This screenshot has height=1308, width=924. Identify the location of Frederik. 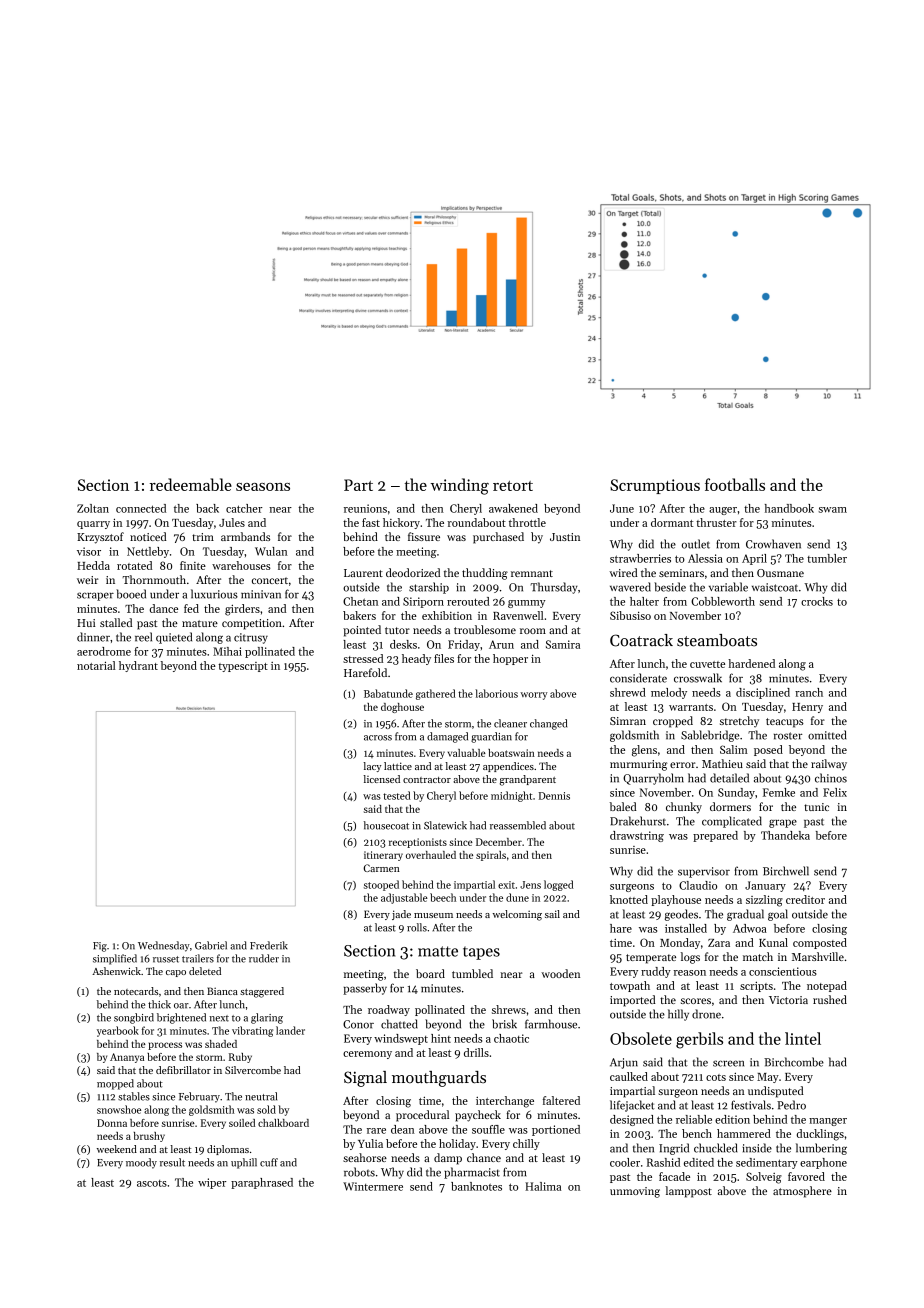
(269, 945).
